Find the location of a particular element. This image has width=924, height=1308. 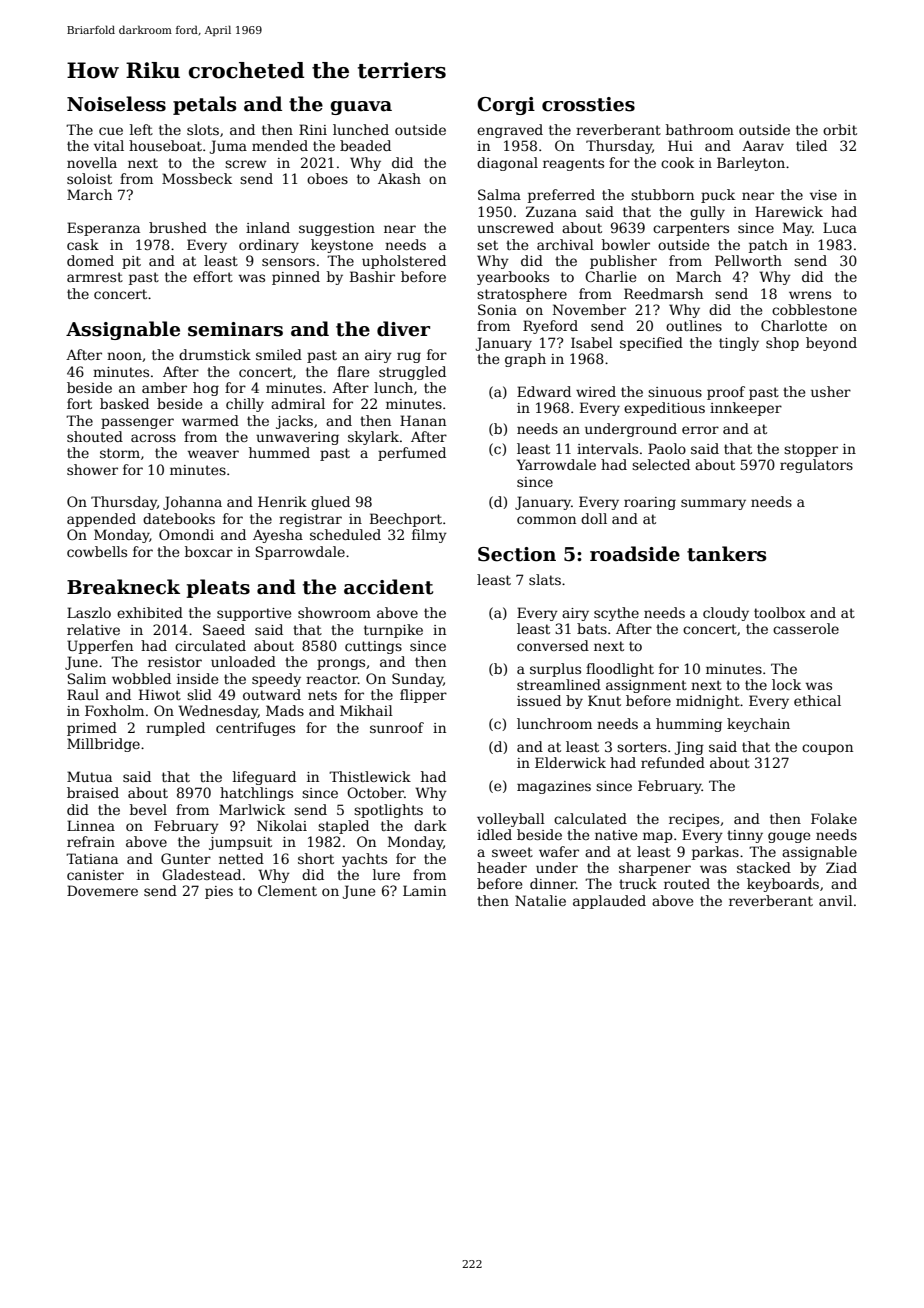

bathroom is located at coordinates (700, 129).
